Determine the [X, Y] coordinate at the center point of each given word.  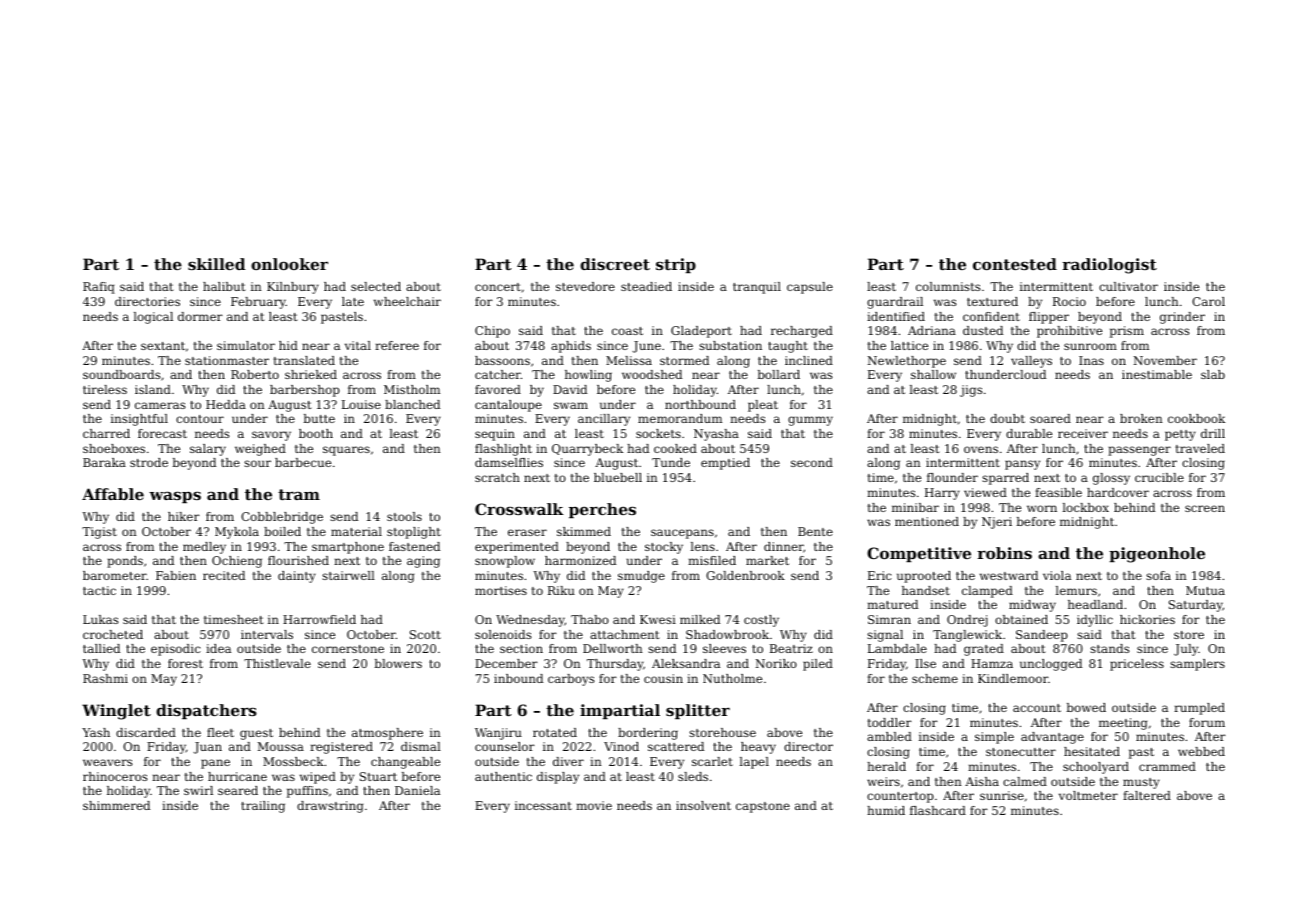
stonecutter [1021, 752]
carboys [571, 680]
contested [1015, 264]
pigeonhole [1157, 555]
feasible [1058, 492]
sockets [658, 433]
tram [299, 494]
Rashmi [105, 678]
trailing [263, 807]
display [558, 778]
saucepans [682, 534]
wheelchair [407, 301]
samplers [1197, 665]
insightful [139, 420]
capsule [810, 288]
